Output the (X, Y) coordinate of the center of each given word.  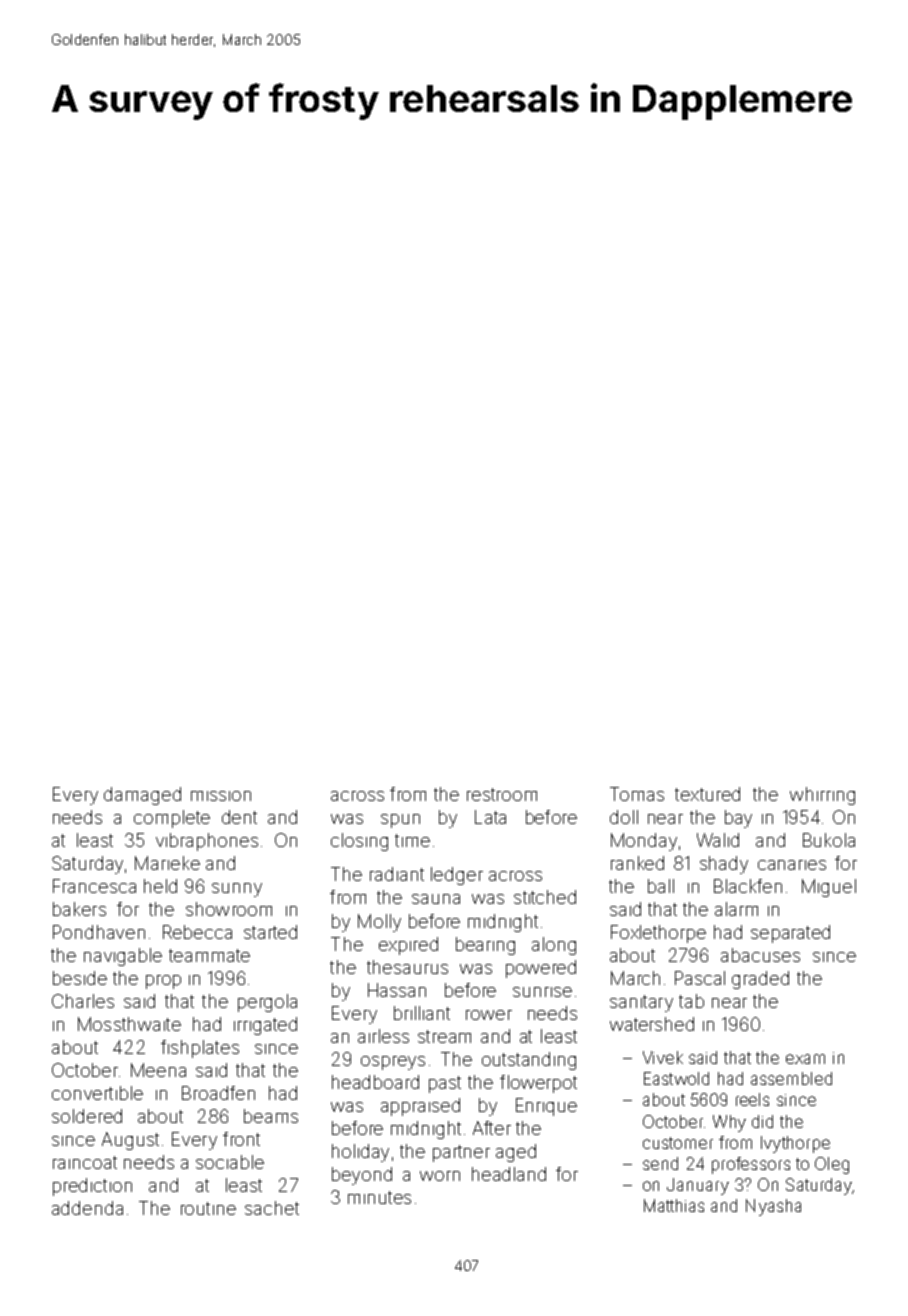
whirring (822, 796)
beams (271, 1116)
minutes (379, 1197)
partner (461, 1153)
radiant (397, 874)
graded (760, 980)
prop (163, 982)
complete (172, 819)
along (554, 946)
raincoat (85, 1162)
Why (729, 1123)
